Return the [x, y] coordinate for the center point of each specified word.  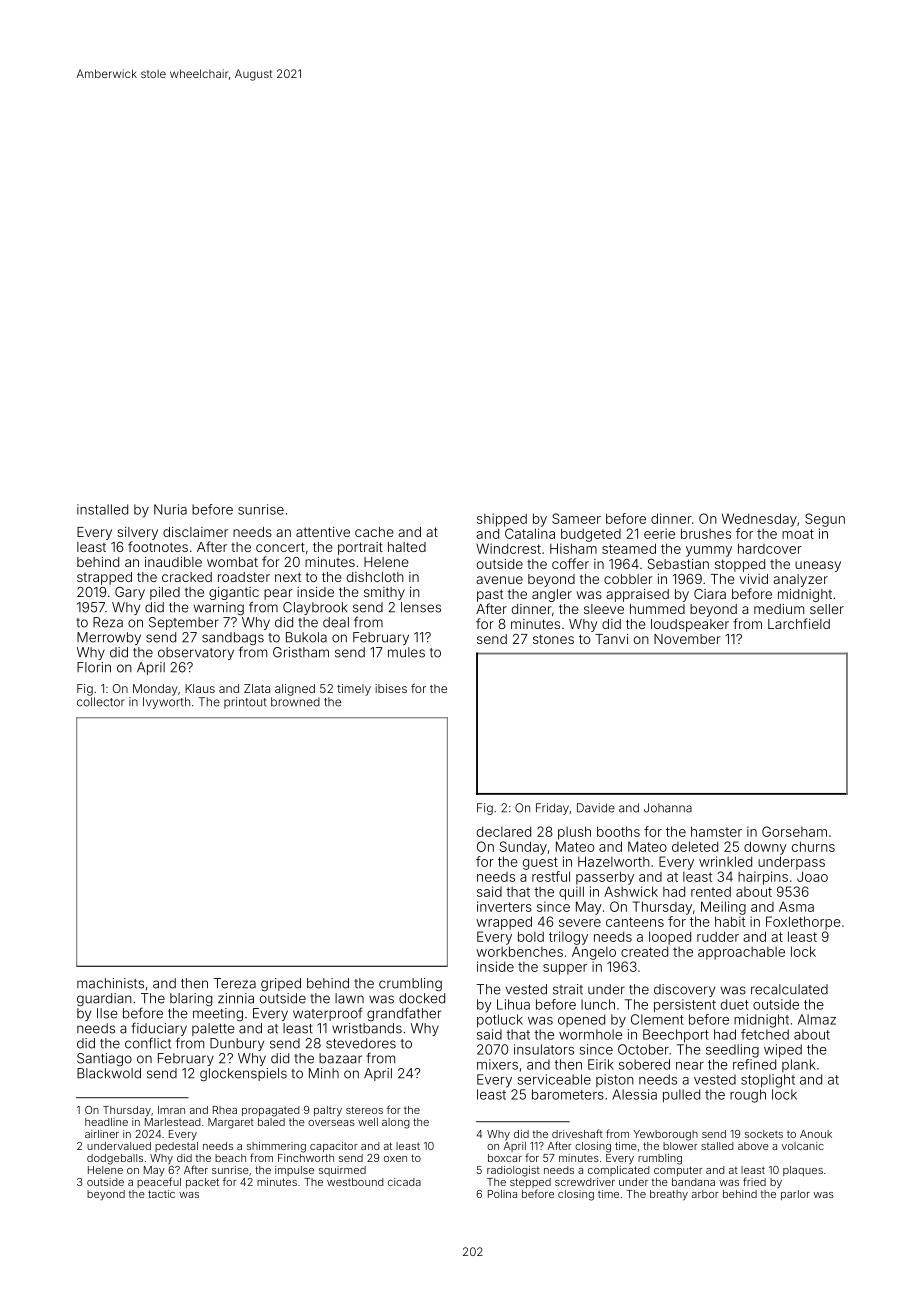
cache [374, 532]
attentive [323, 532]
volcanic [803, 1146]
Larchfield [799, 623]
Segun [825, 520]
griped [281, 984]
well [368, 1122]
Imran [171, 1110]
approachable [741, 953]
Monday [155, 690]
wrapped [504, 923]
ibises [391, 688]
